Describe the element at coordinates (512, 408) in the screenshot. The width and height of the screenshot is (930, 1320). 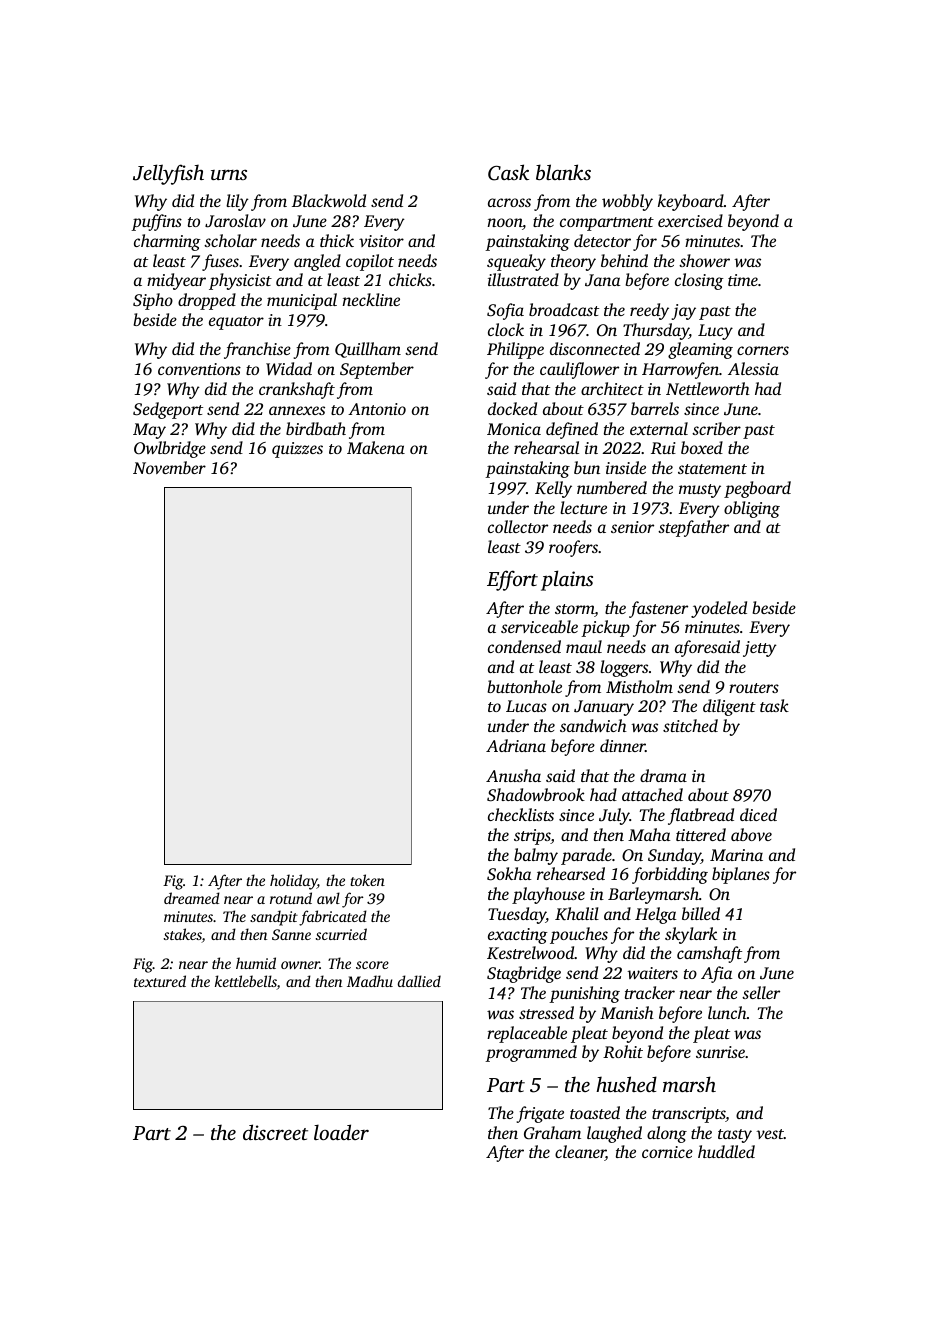
I see `docked` at that location.
